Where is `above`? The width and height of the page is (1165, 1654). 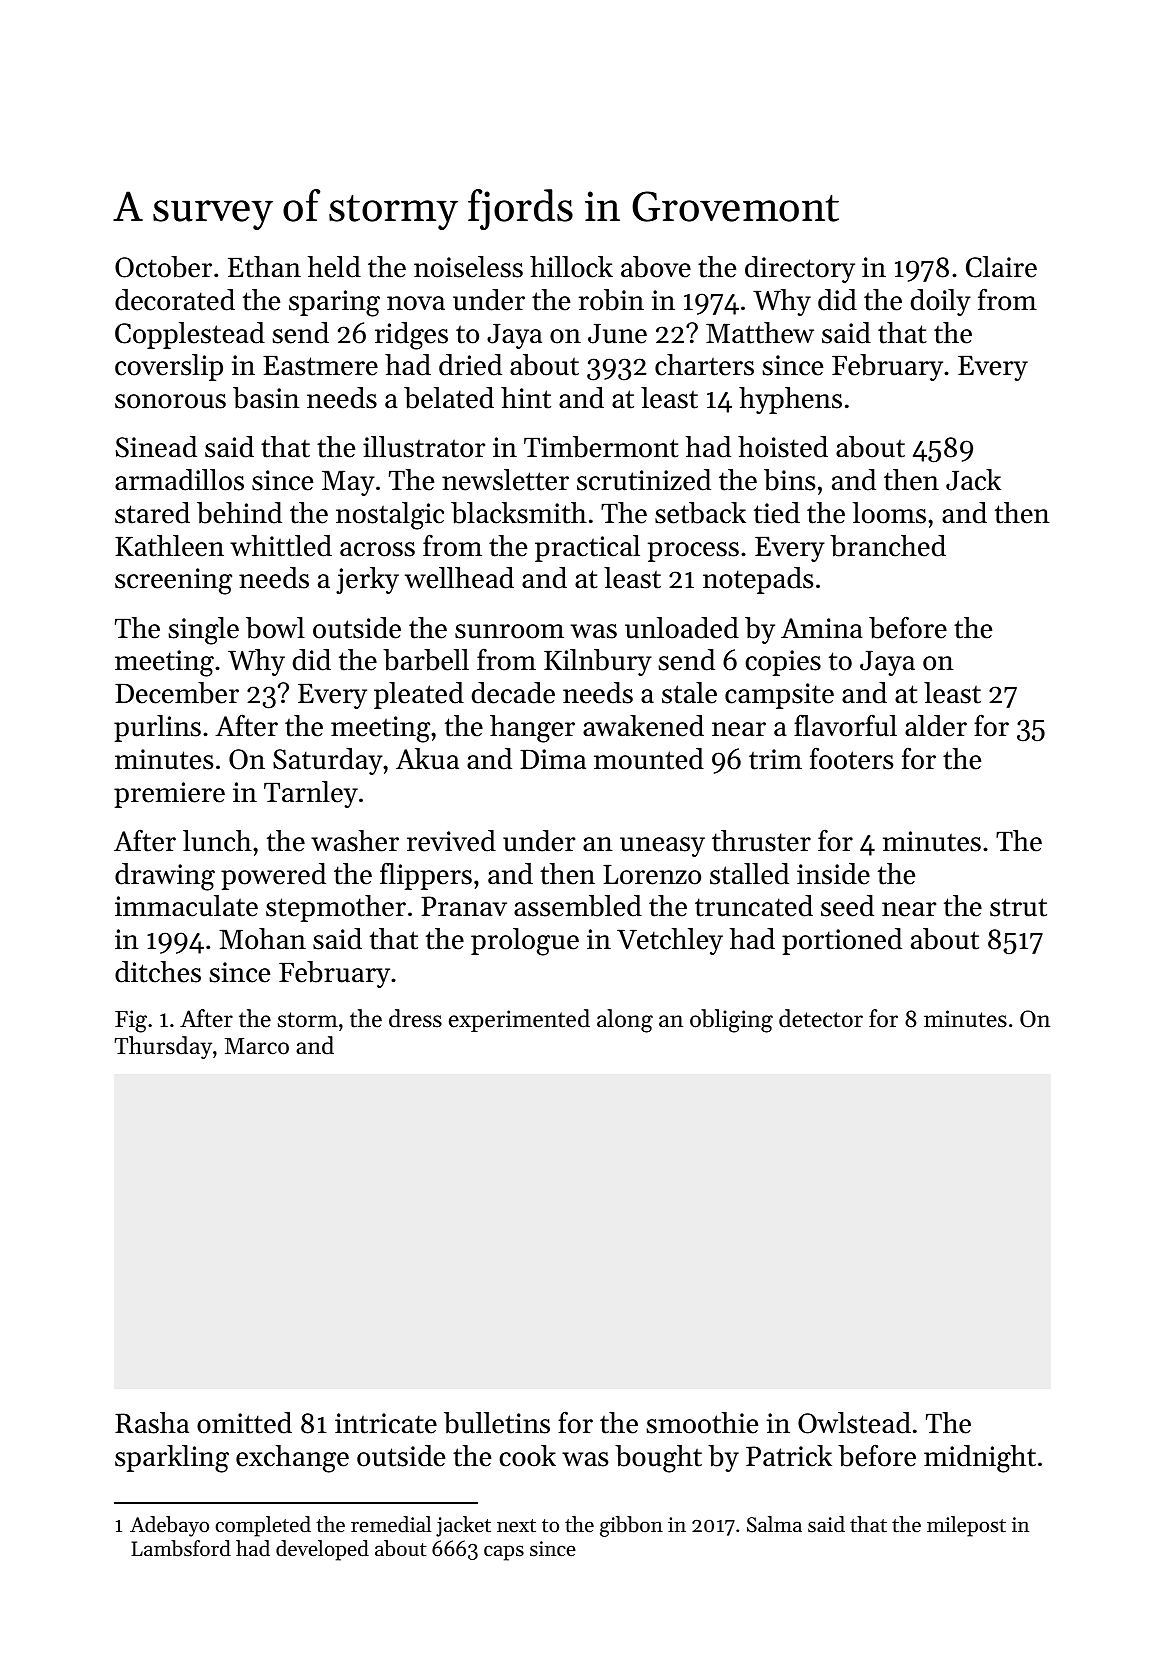
above is located at coordinates (656, 267).
